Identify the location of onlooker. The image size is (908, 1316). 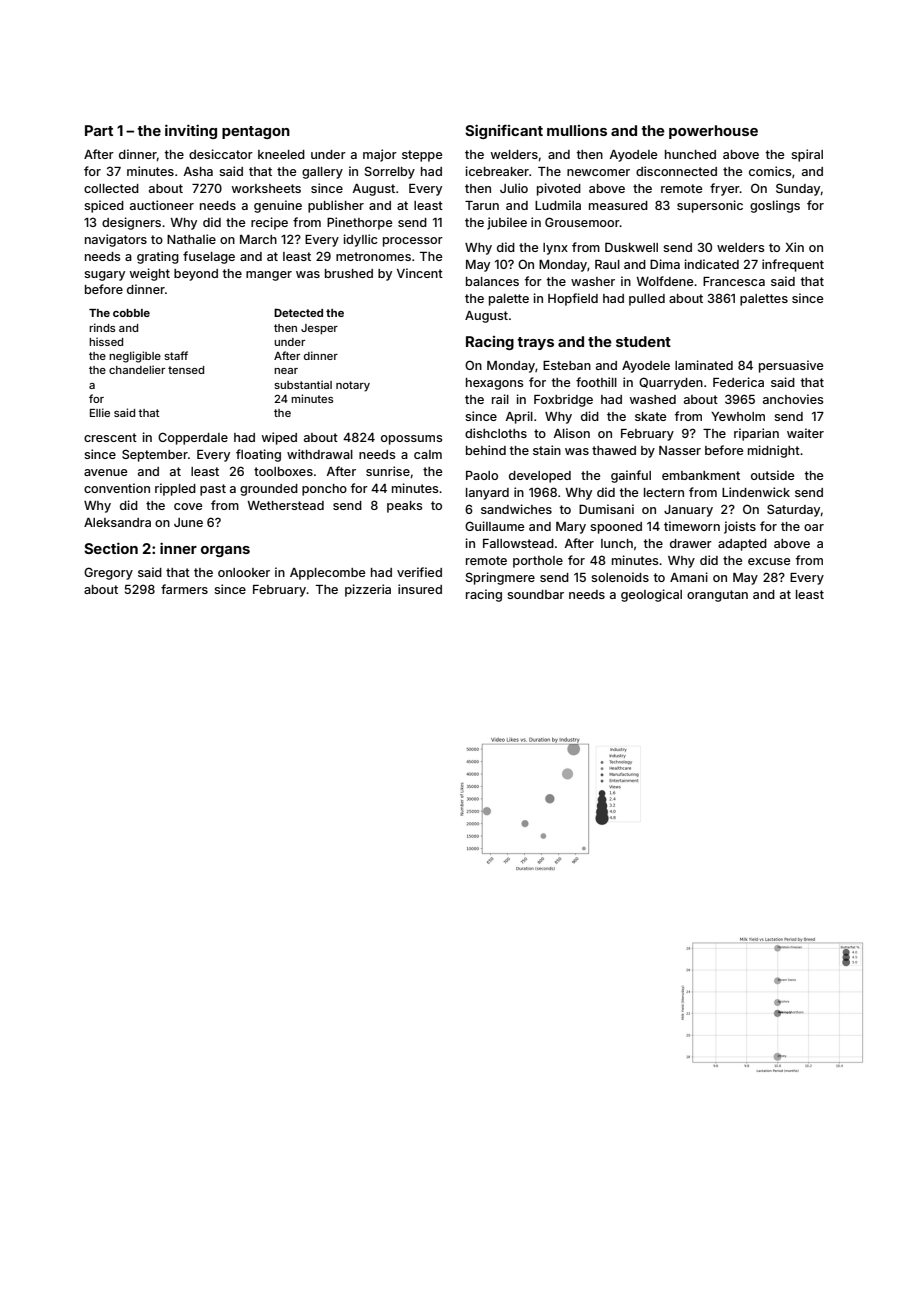
(244, 572).
